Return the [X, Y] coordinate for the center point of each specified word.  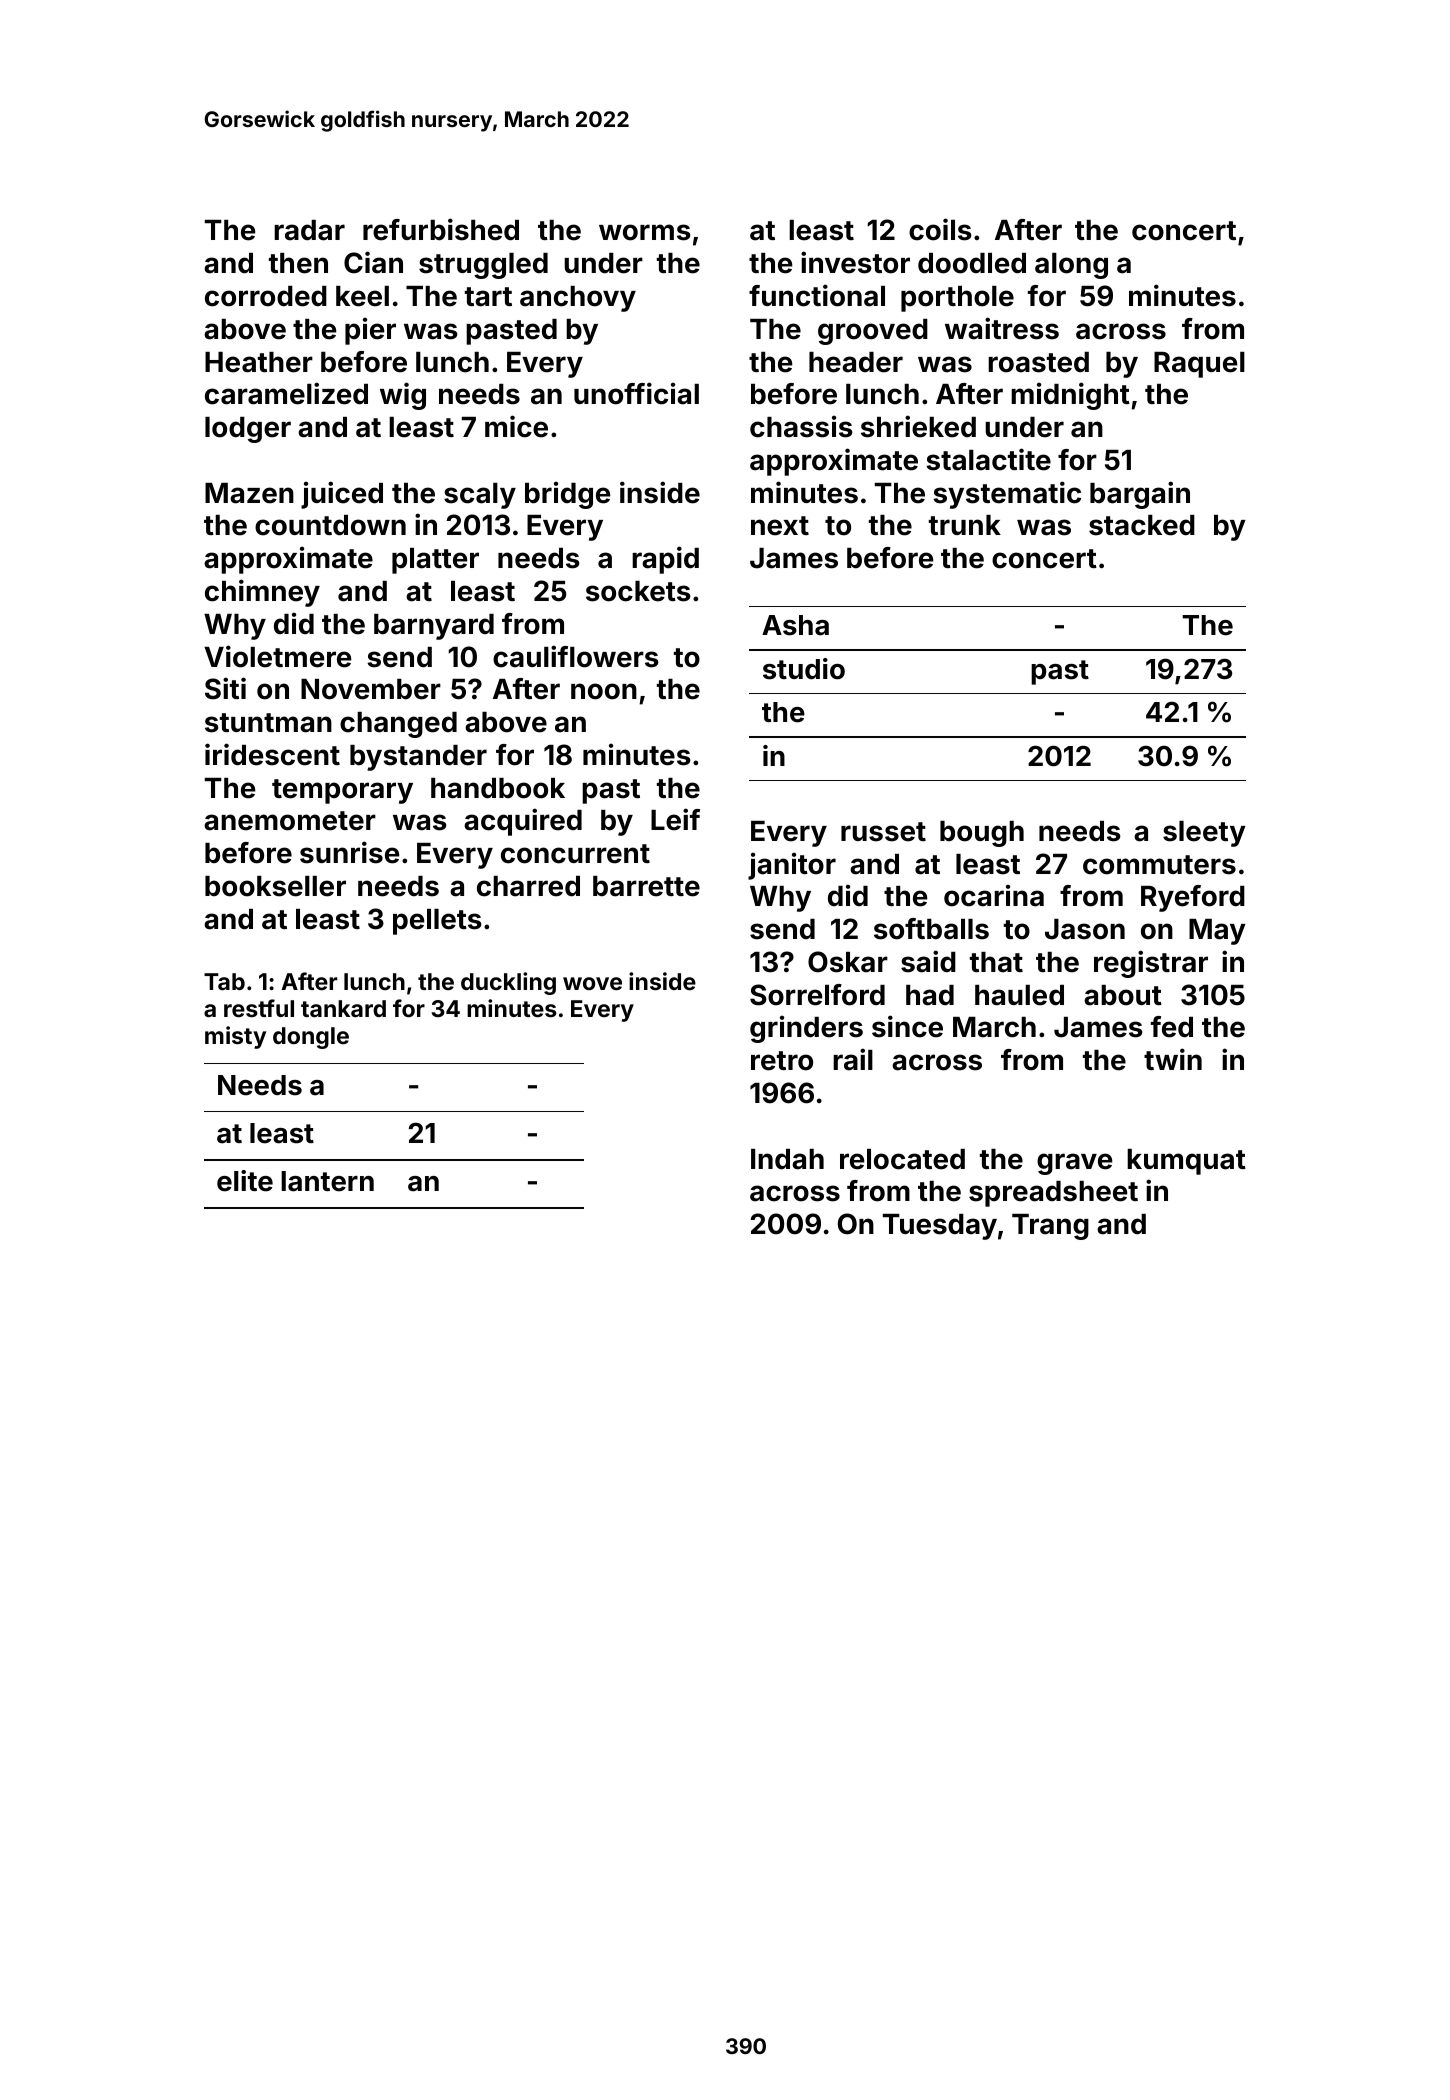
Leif [675, 819]
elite [245, 1181]
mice [516, 426]
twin [1173, 1059]
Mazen [249, 493]
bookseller [275, 886]
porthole [957, 299]
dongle [311, 1038]
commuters [1159, 865]
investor [855, 262]
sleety [1204, 834]
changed [398, 725]
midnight [1070, 396]
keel [362, 296]
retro [782, 1061]
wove [592, 983]
